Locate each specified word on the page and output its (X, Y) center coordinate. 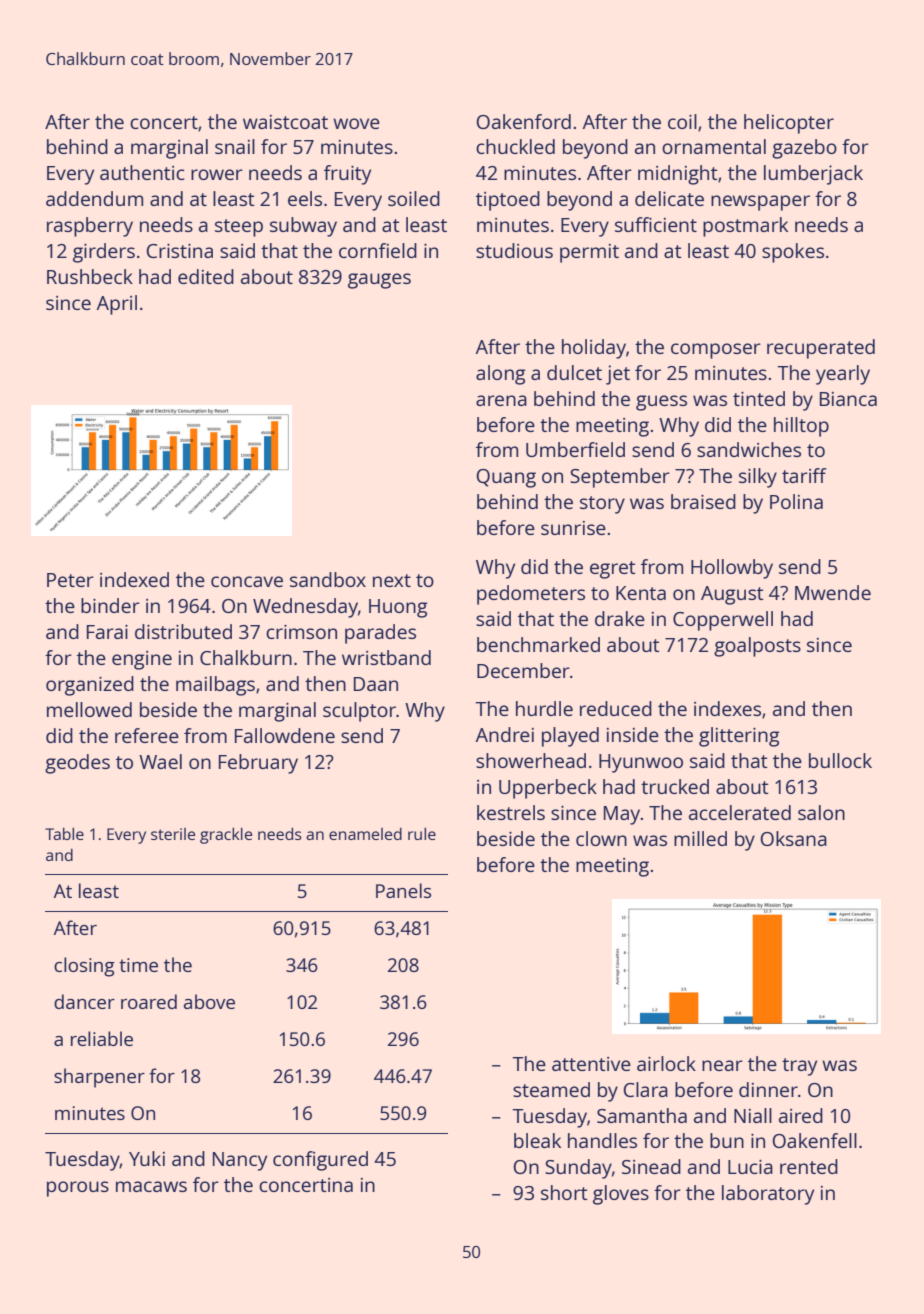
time (138, 965)
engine (142, 660)
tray (799, 1067)
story (602, 505)
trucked (675, 786)
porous (78, 1189)
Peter (70, 580)
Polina (796, 501)
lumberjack (813, 175)
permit (589, 253)
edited (206, 276)
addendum (94, 198)
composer (716, 351)
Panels (403, 890)
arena (501, 400)
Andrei (505, 734)
